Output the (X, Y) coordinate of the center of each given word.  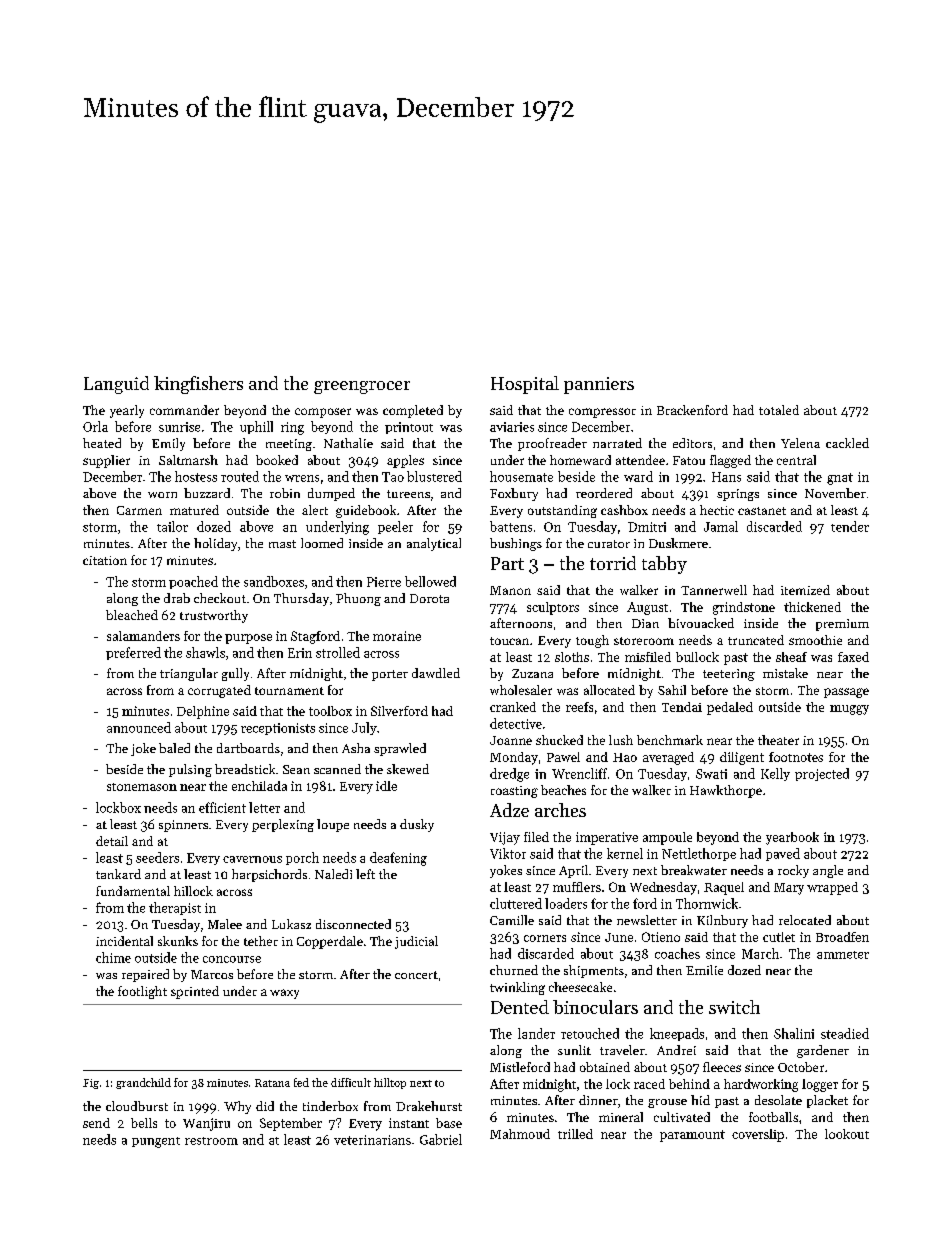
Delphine (203, 712)
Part (507, 563)
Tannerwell (714, 590)
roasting (514, 792)
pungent (156, 1142)
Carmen (139, 510)
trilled (575, 1134)
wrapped (832, 888)
